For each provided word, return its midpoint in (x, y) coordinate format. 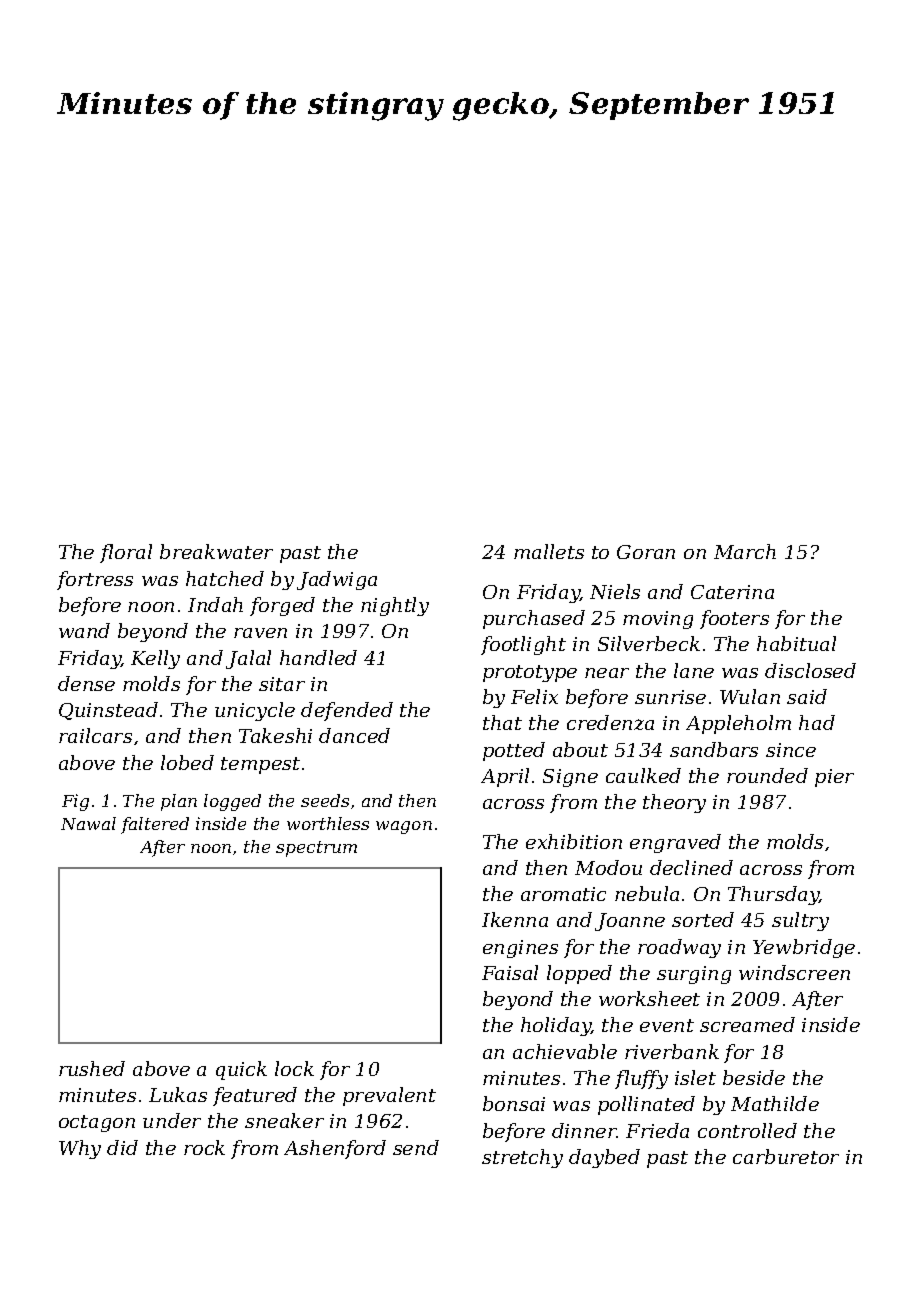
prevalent (389, 1096)
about (580, 749)
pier (834, 778)
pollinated (646, 1105)
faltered (155, 825)
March (745, 551)
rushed (92, 1068)
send (416, 1147)
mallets (549, 551)
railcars (95, 735)
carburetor (786, 1156)
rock (204, 1147)
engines (520, 949)
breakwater (216, 551)
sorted (703, 919)
